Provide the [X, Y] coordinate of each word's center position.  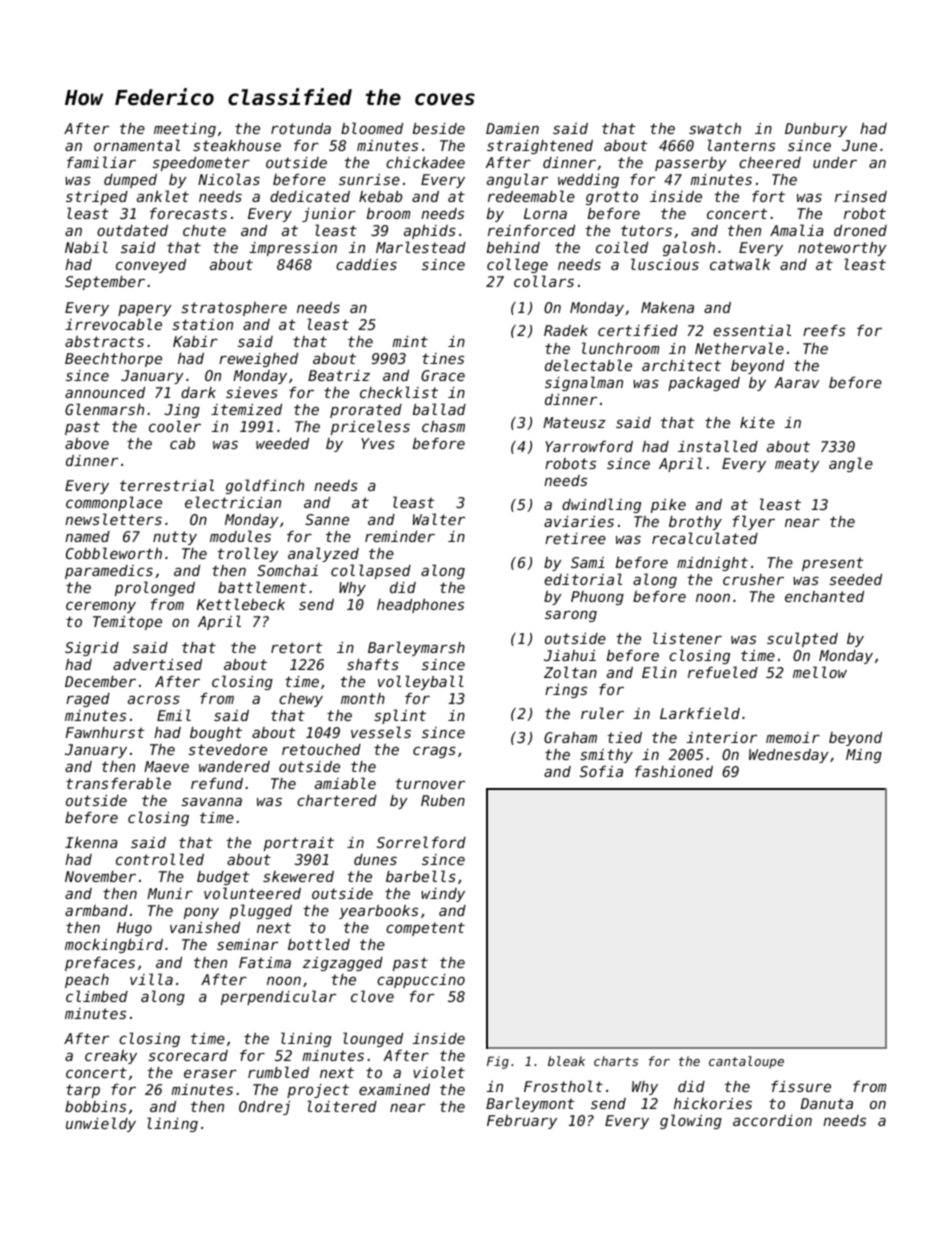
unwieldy [101, 1124]
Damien [512, 128]
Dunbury [816, 130]
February [522, 1122]
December [100, 681]
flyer [754, 522]
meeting [185, 130]
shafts [373, 664]
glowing [691, 1121]
